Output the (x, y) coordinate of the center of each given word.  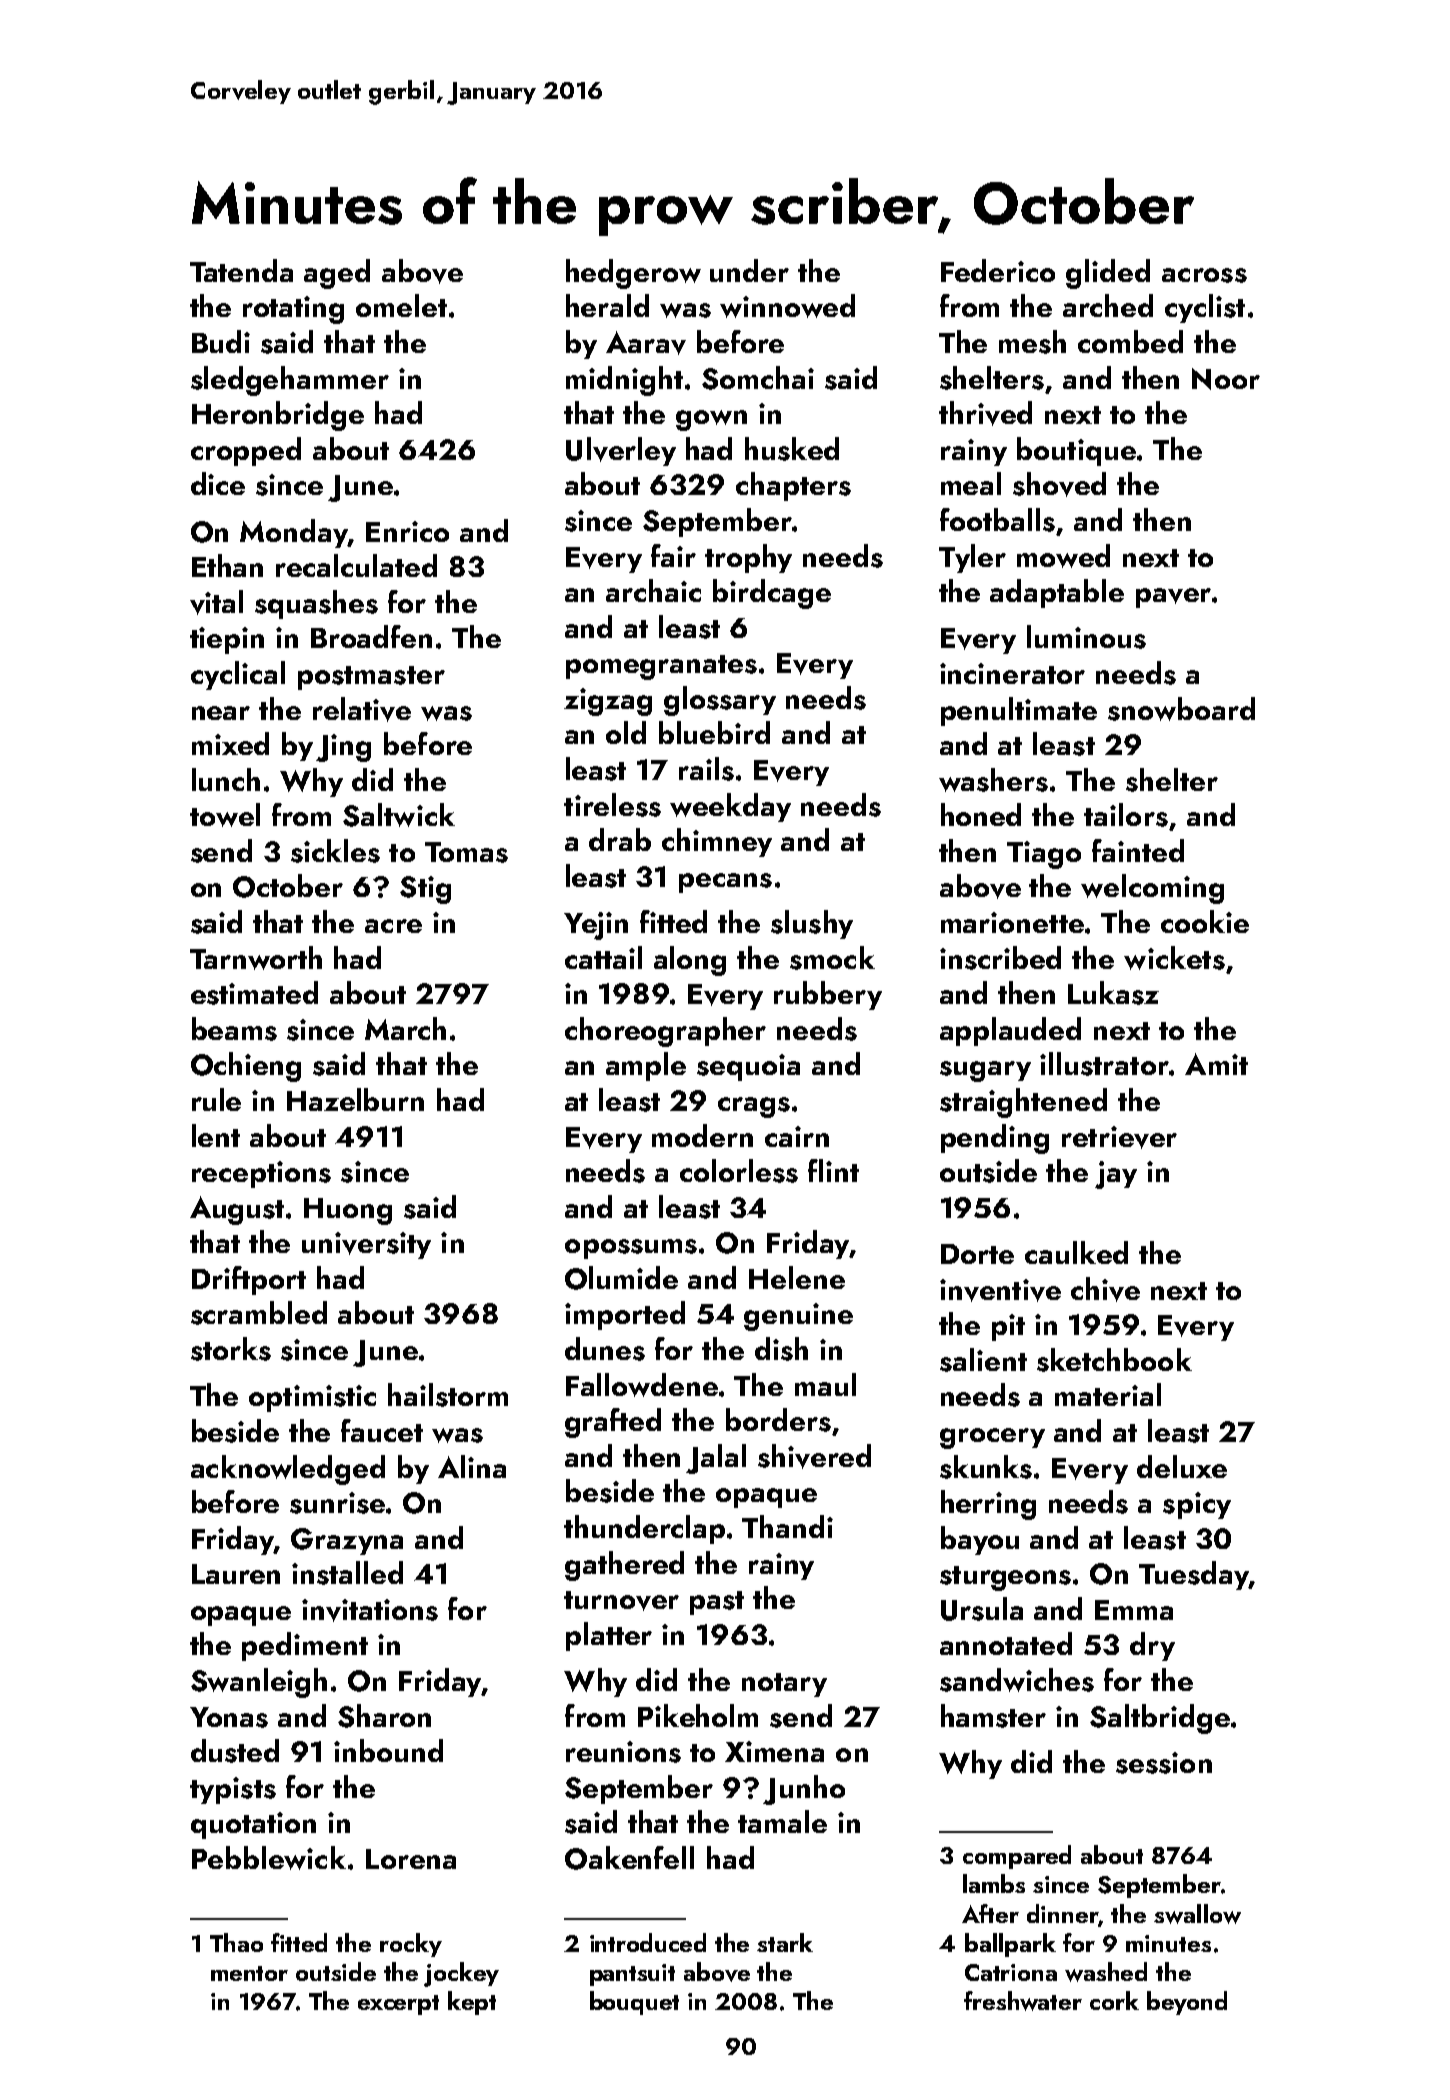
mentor (249, 1973)
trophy (748, 558)
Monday (294, 533)
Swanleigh (259, 1683)
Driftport (249, 1280)
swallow (1197, 1914)
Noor (1226, 379)
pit (1008, 1327)
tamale (782, 1821)
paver (1173, 598)
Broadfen (371, 636)
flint (833, 1170)
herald (607, 305)
